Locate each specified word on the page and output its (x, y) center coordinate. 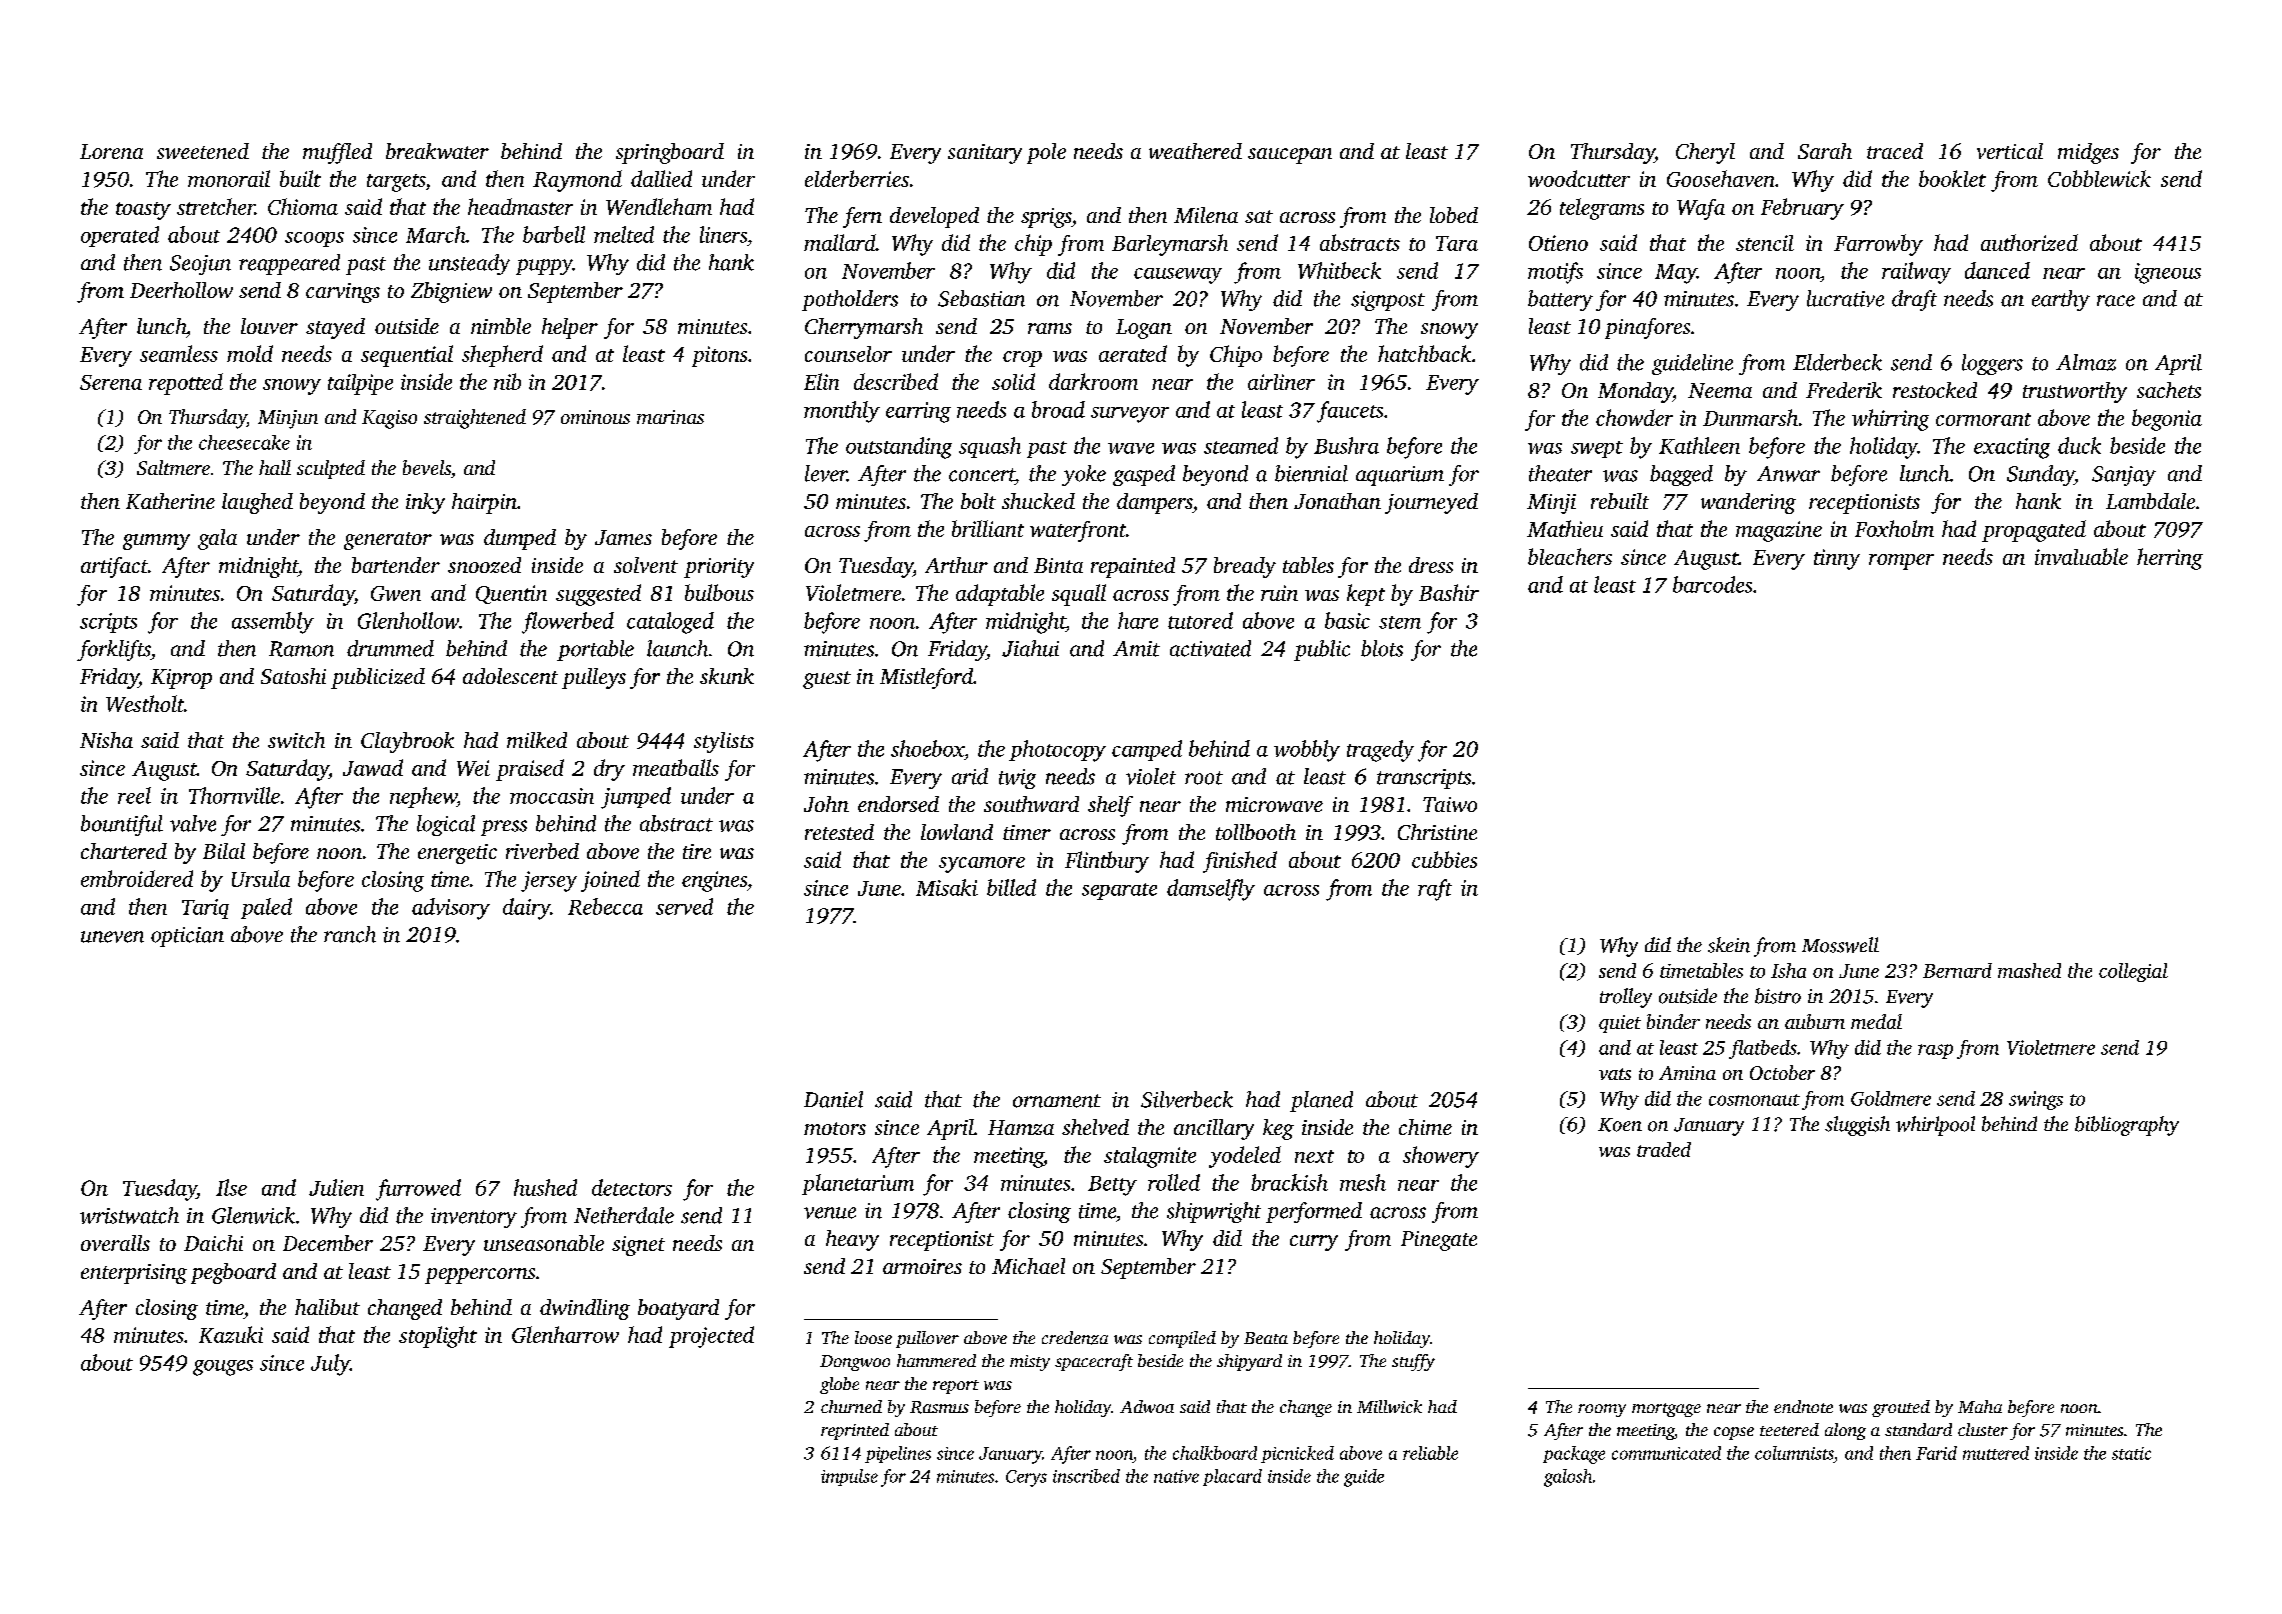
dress (1431, 565)
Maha (1980, 1406)
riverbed (542, 851)
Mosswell (1840, 945)
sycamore (982, 865)
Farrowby (1878, 245)
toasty (143, 211)
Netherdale (624, 1215)
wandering (1748, 503)
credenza (1075, 1338)
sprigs (1046, 218)
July (330, 1365)
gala (217, 539)
